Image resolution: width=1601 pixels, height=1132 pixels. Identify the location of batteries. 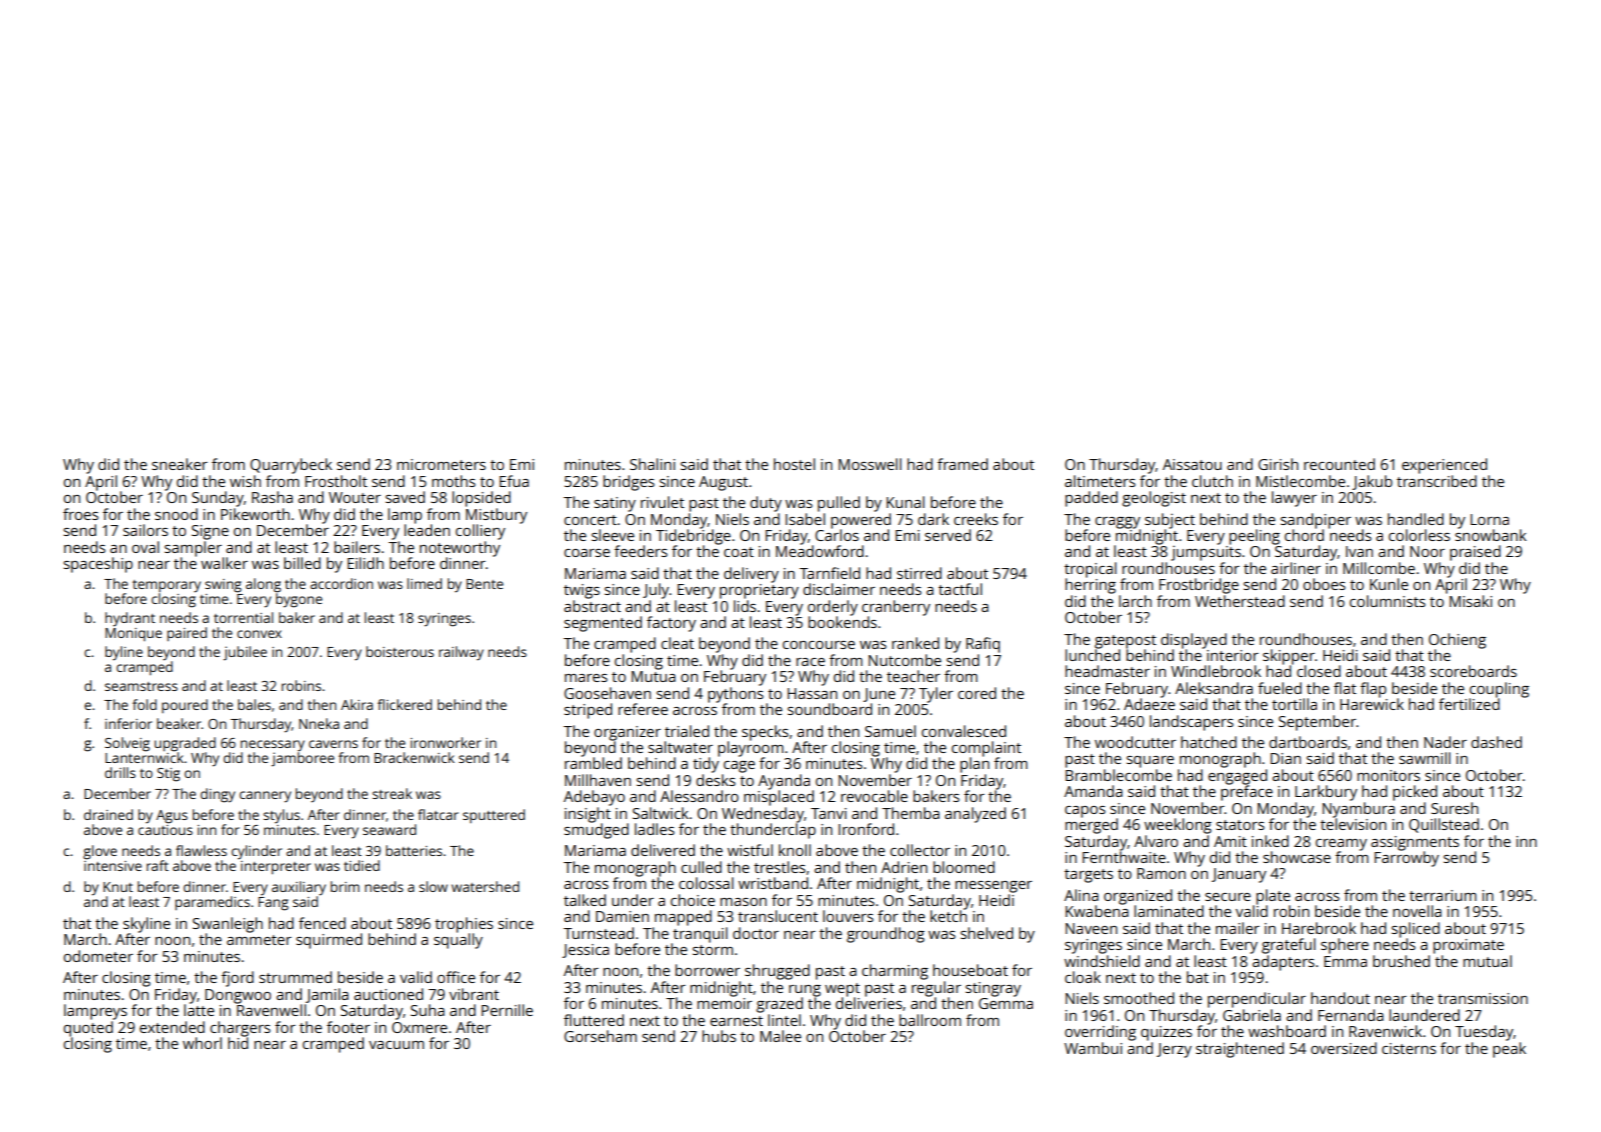
(414, 850).
